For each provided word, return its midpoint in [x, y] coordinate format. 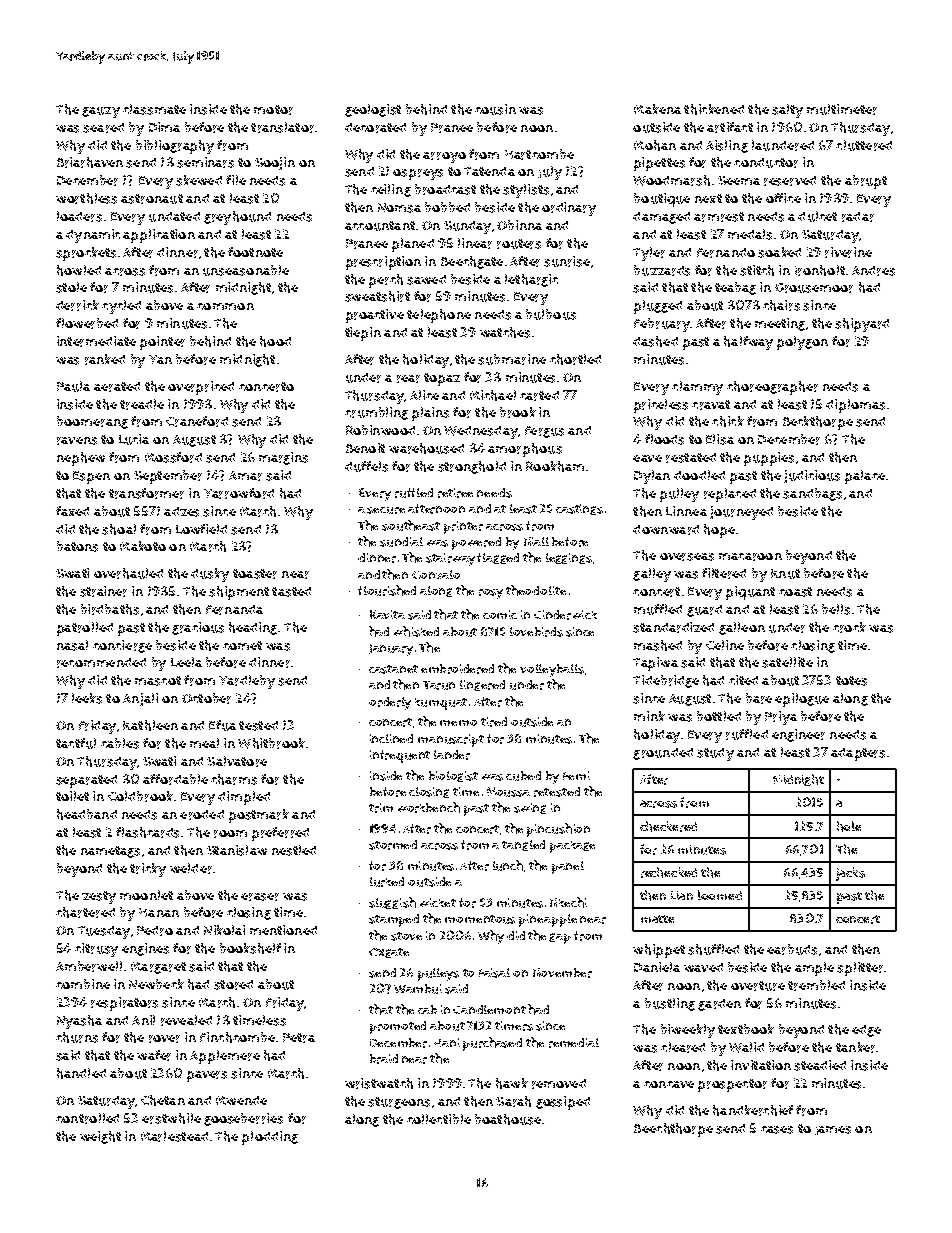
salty [787, 111]
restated [691, 458]
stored [233, 985]
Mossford [173, 457]
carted [539, 396]
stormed [393, 845]
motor [273, 110]
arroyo [444, 157]
